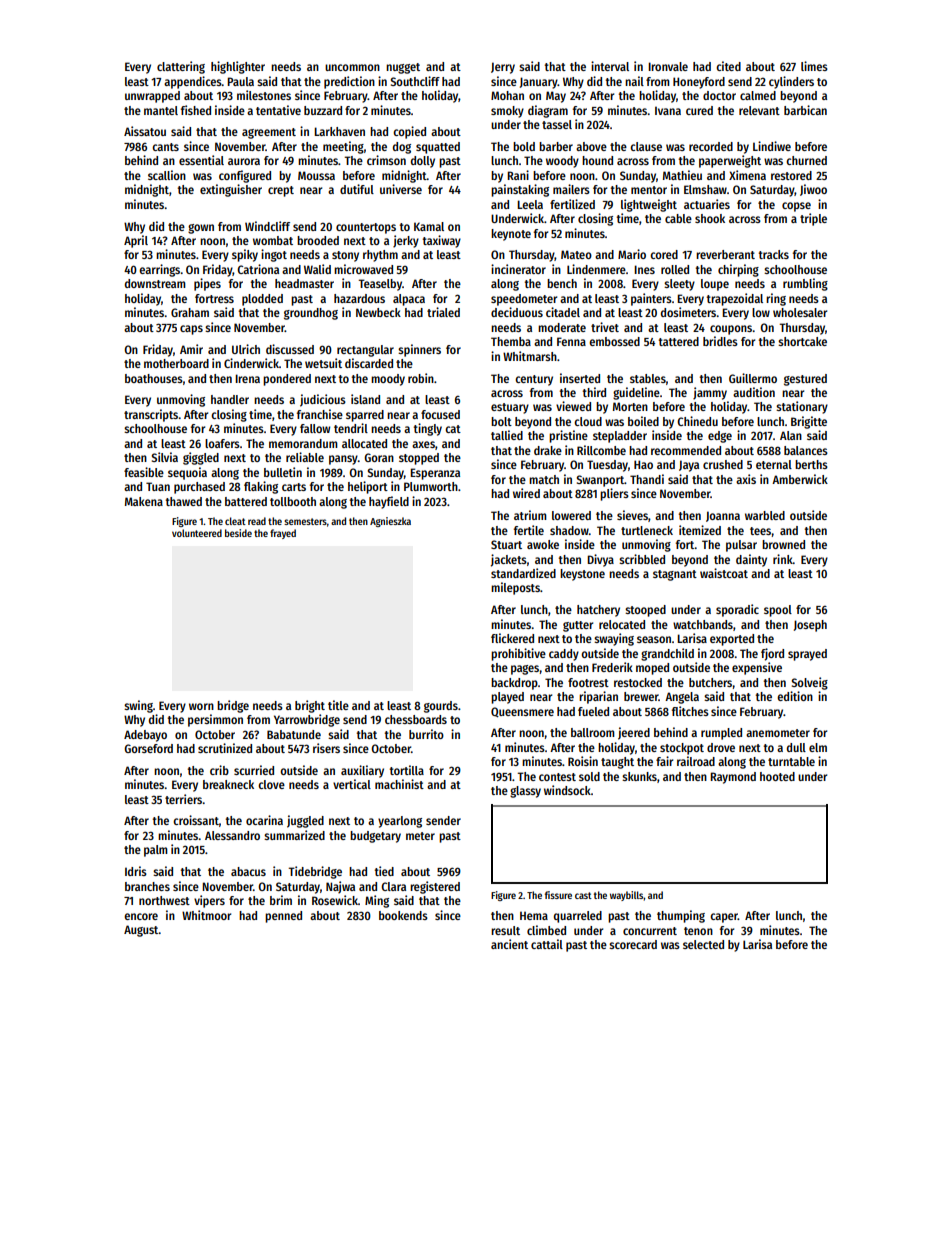  I want to click on fertile, so click(529, 530).
